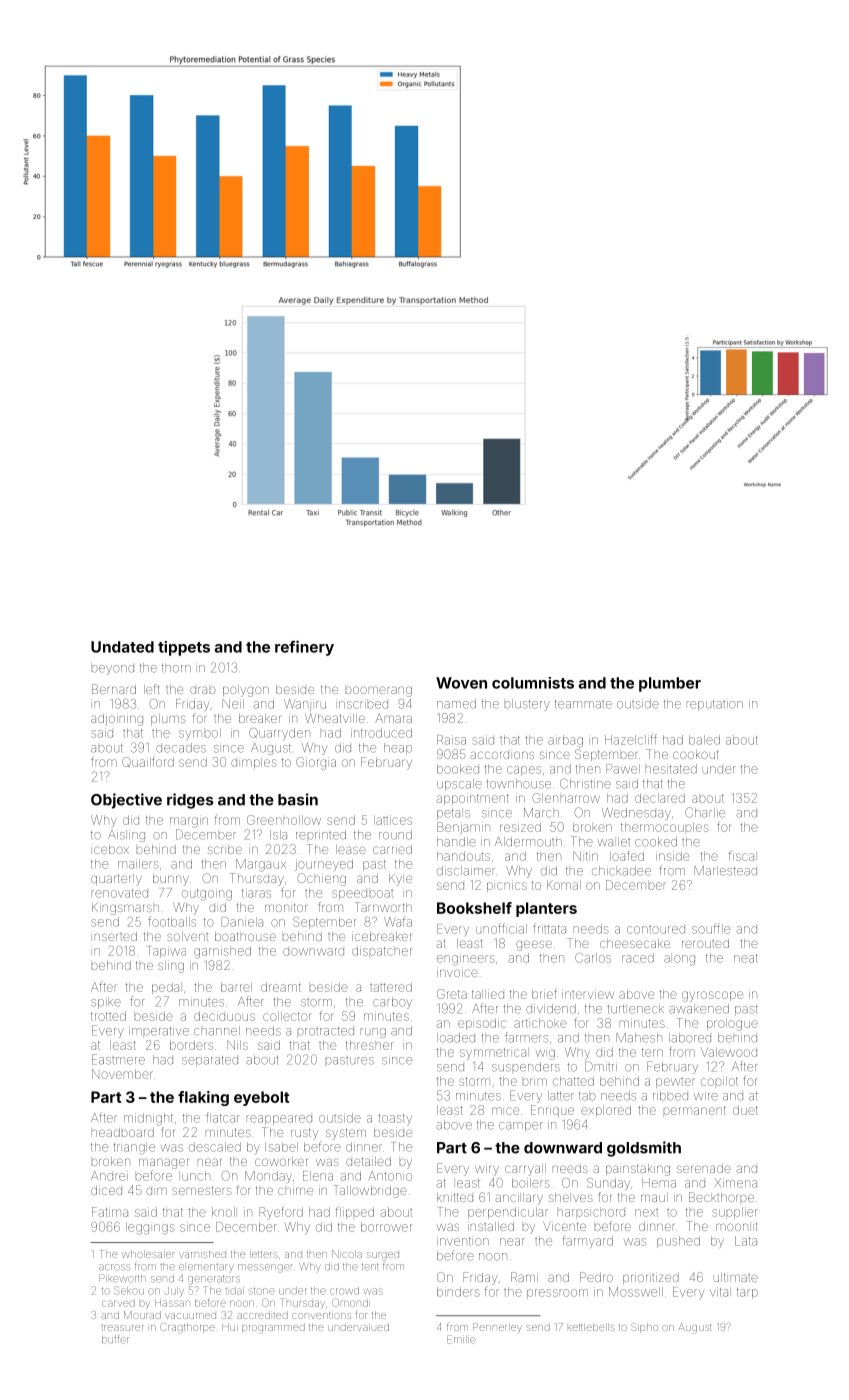 The image size is (849, 1400). I want to click on Pikeworth, so click(122, 1278).
